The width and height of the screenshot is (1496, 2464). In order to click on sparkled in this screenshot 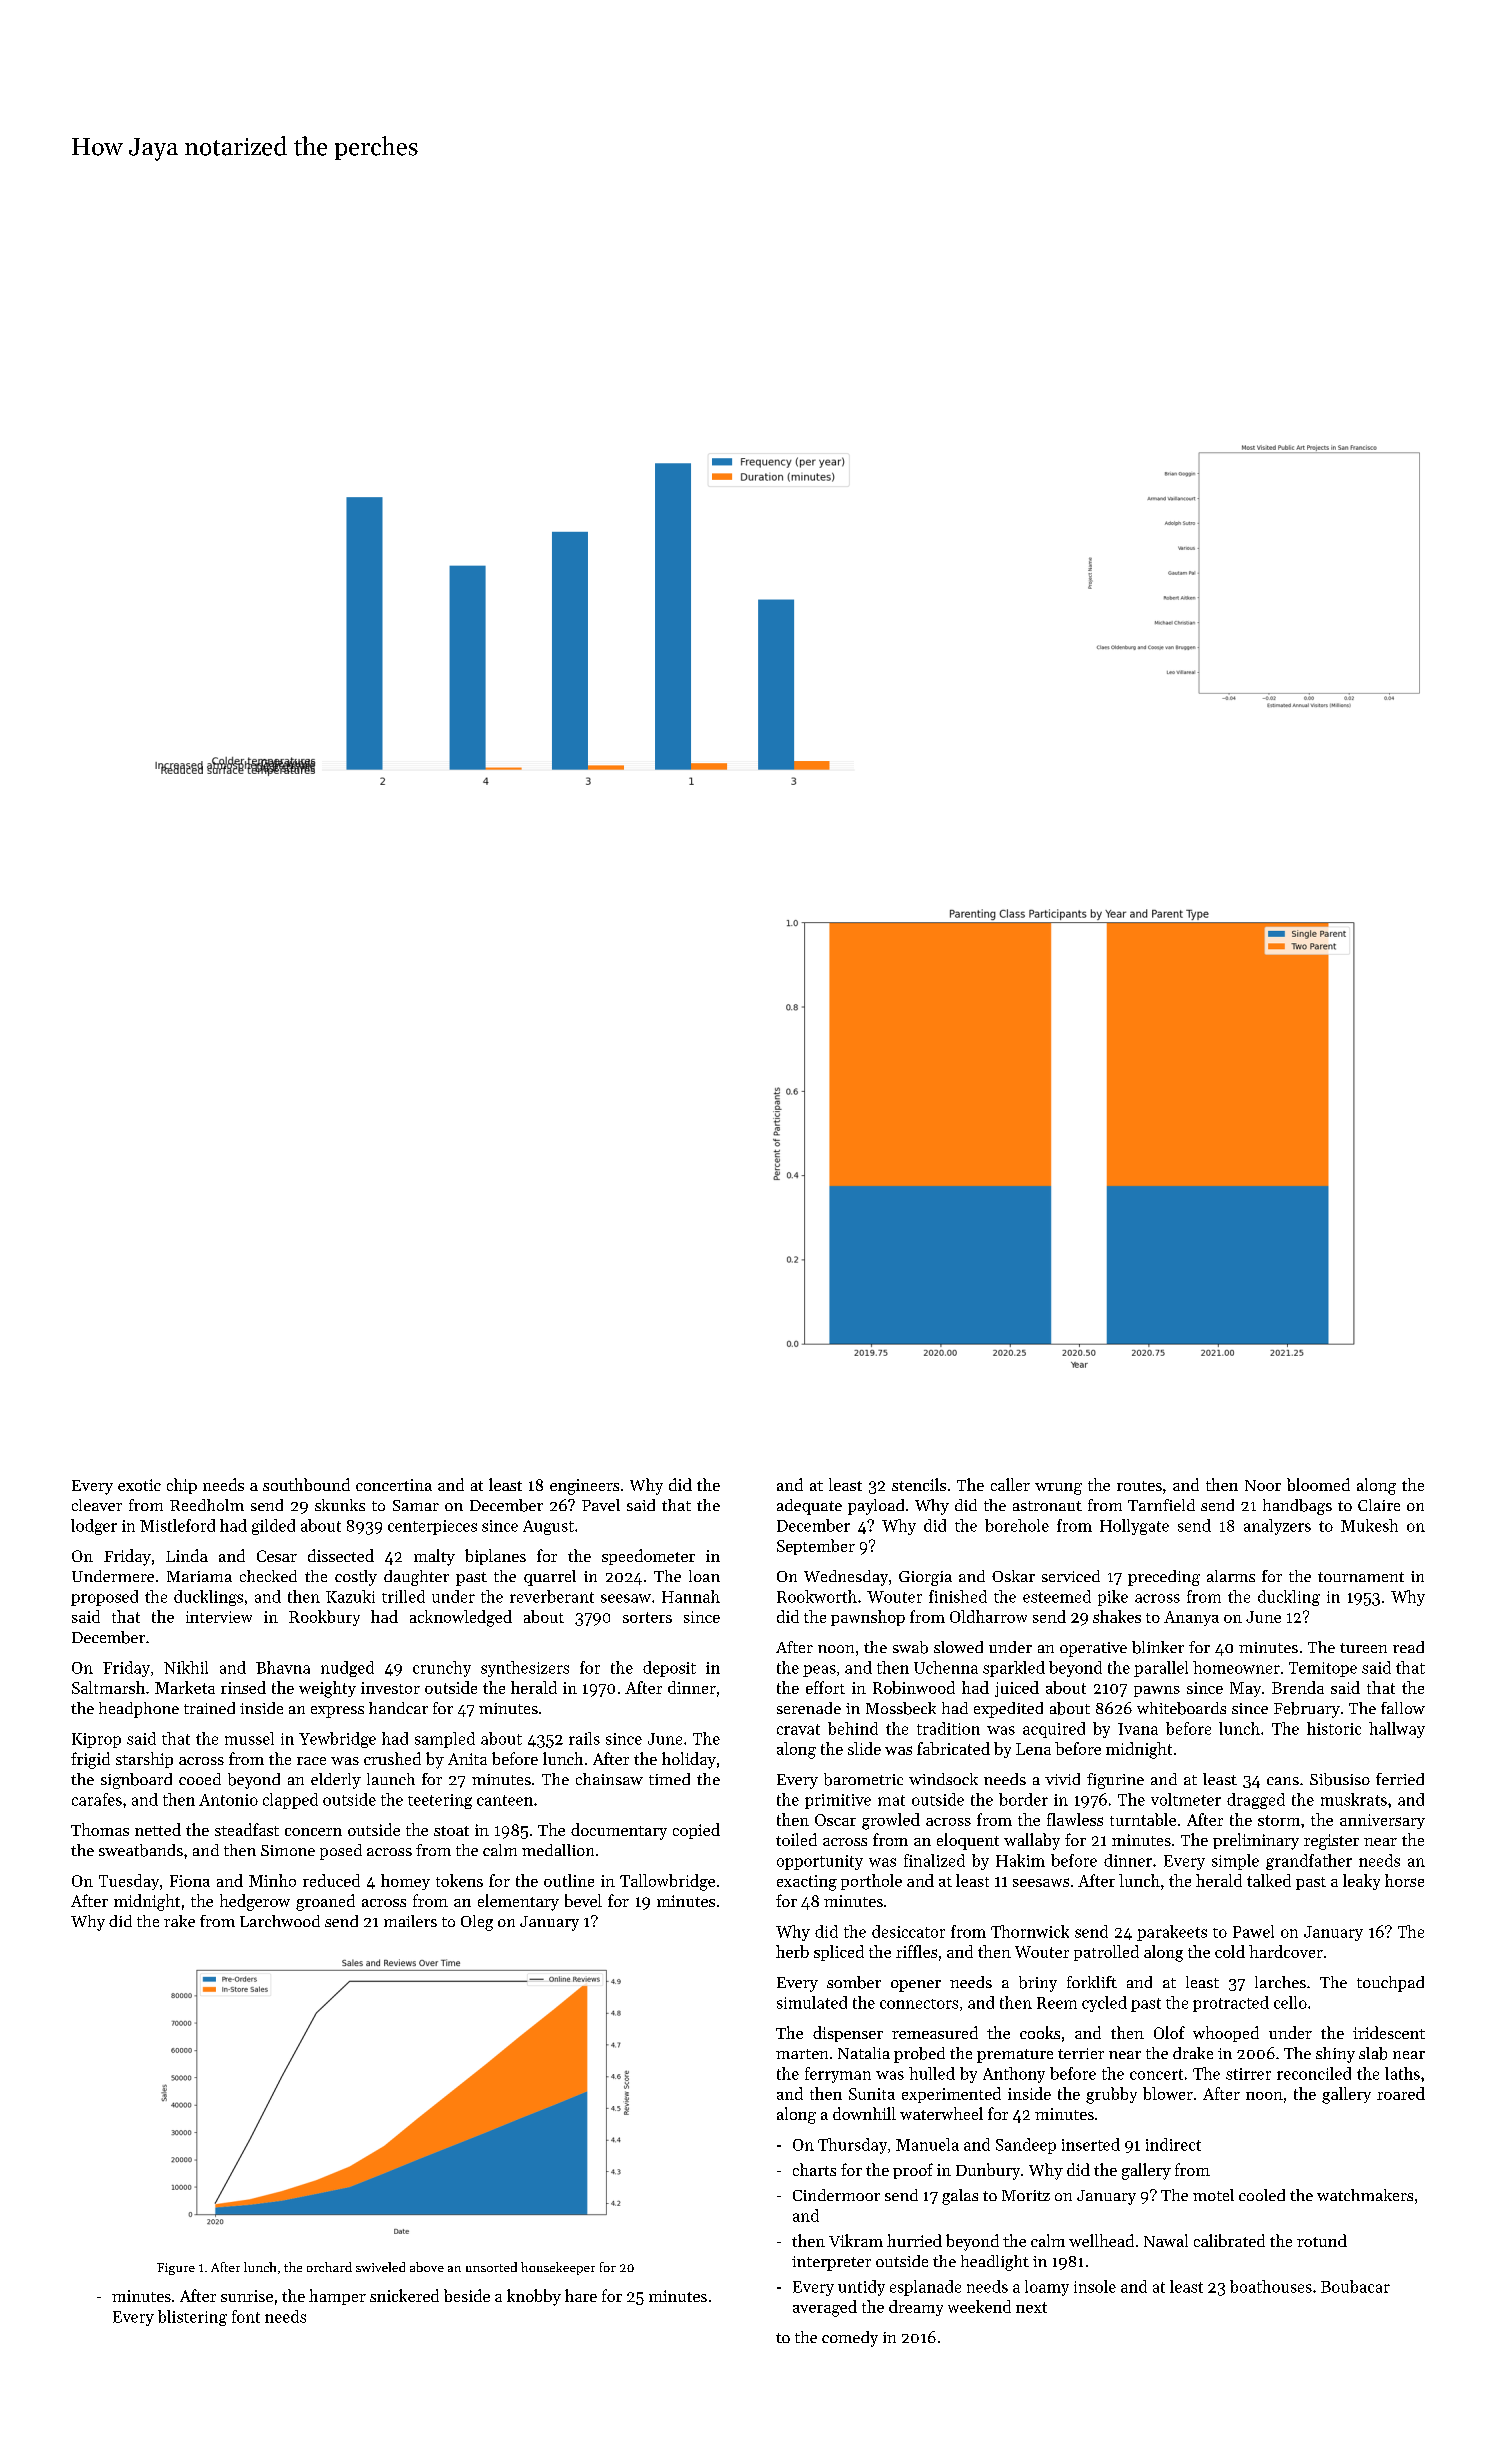, I will do `click(1014, 1669)`.
